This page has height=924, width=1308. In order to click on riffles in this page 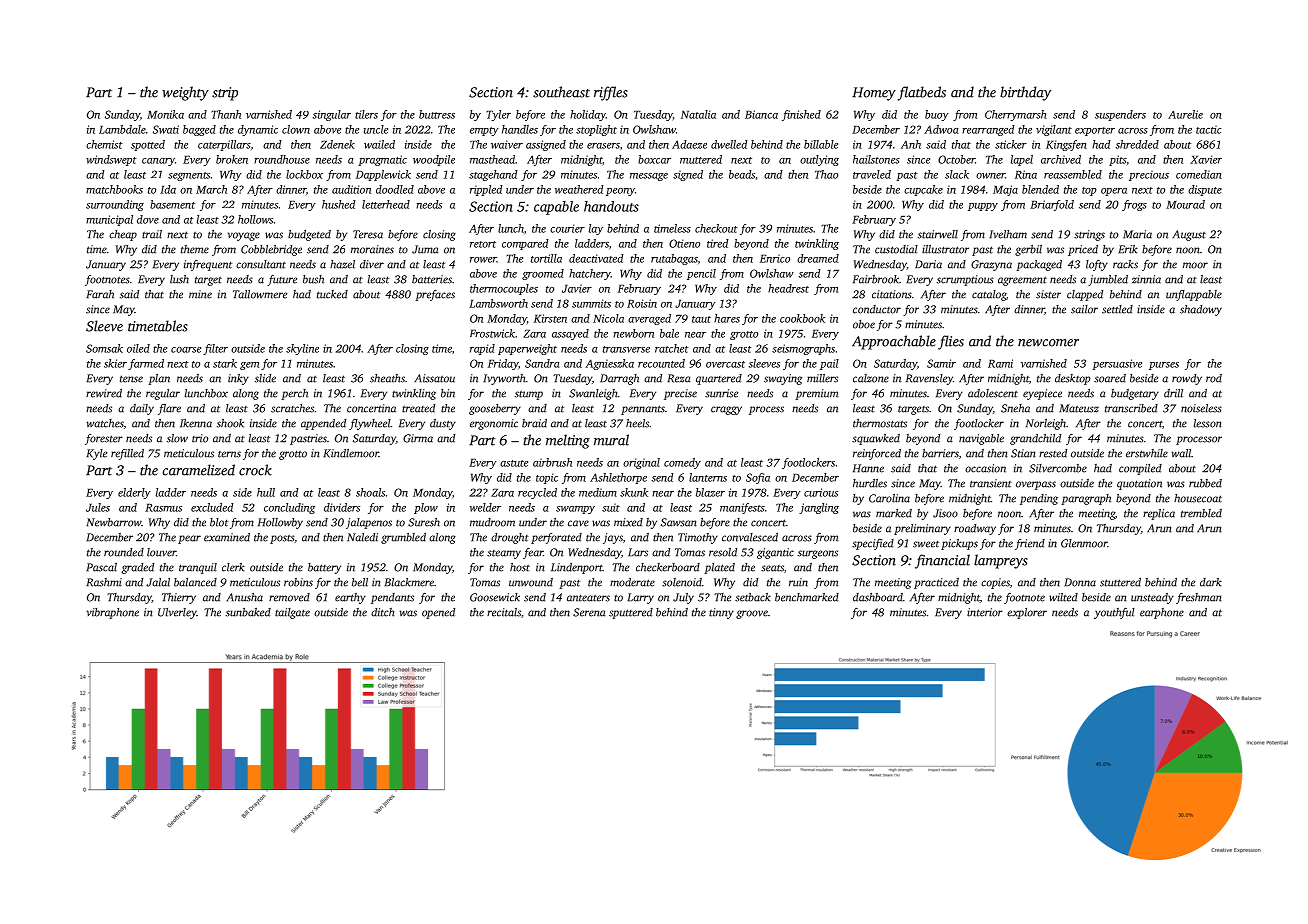, I will do `click(611, 93)`.
